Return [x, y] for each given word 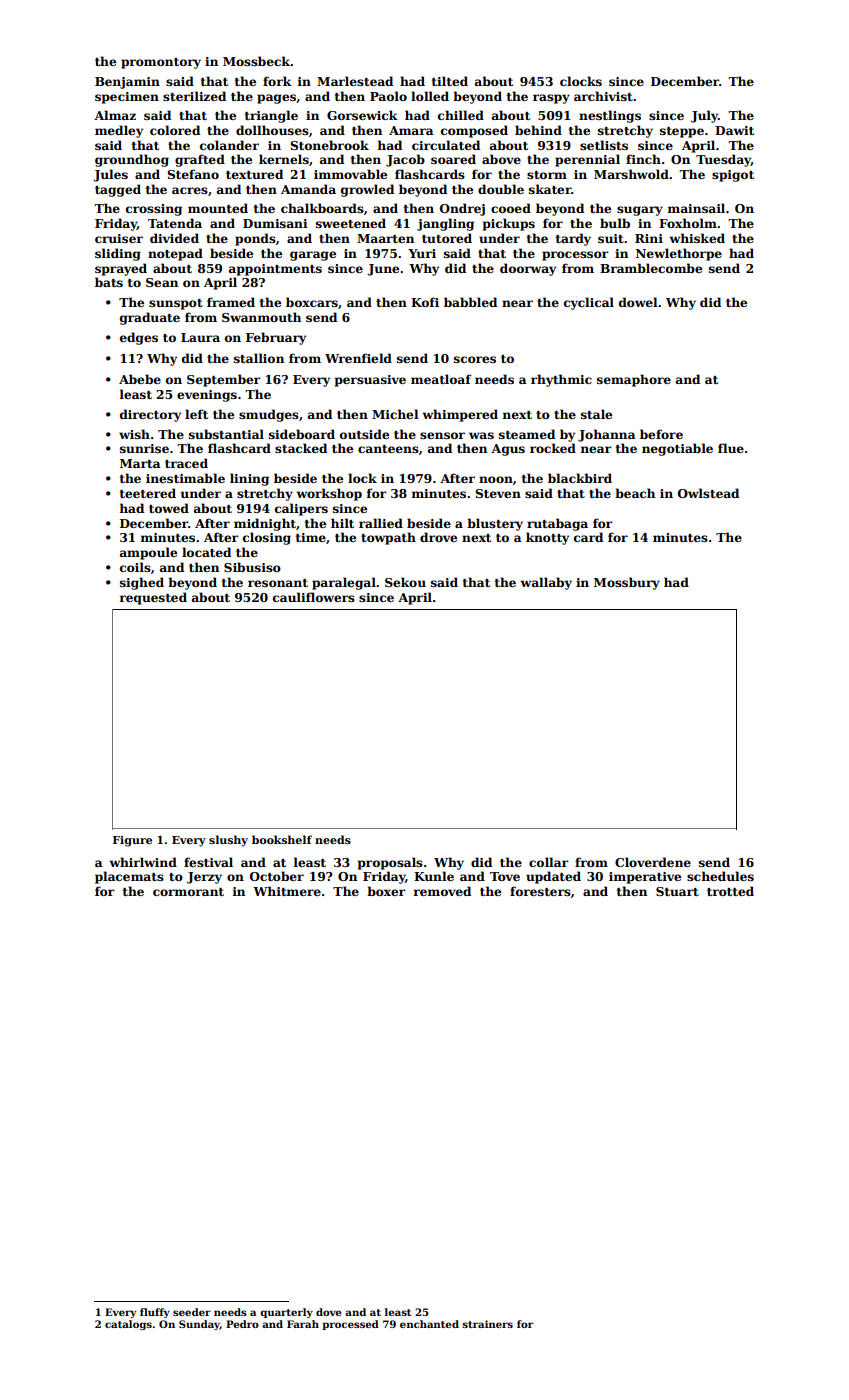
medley [119, 131]
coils [135, 567]
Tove [505, 876]
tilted [450, 81]
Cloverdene [653, 862]
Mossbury [627, 583]
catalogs [128, 1325]
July [704, 116]
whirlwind [143, 862]
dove [328, 1312]
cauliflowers [314, 597]
